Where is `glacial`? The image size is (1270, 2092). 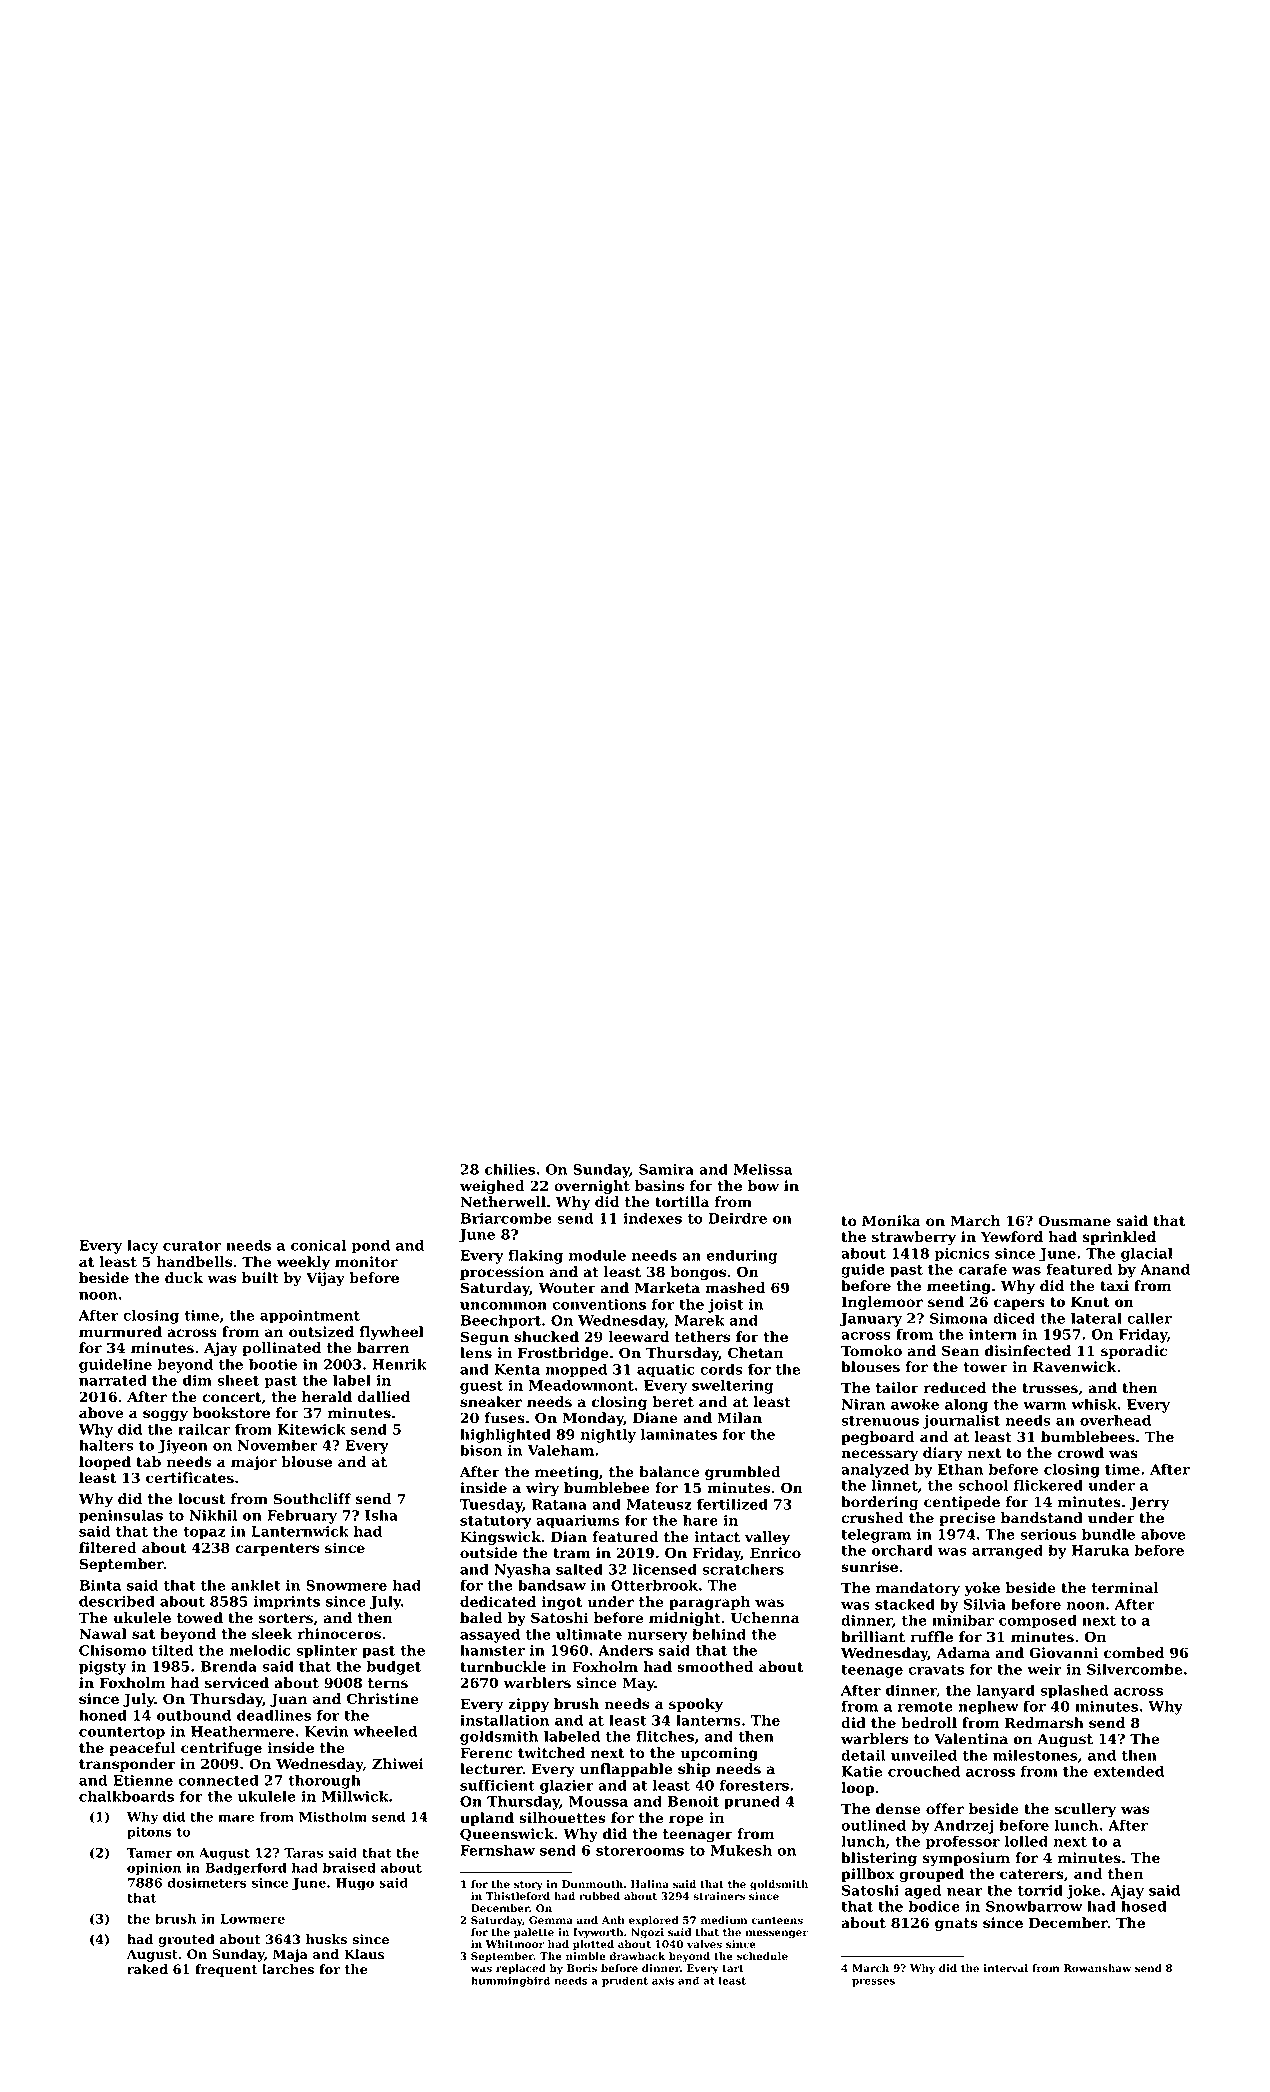 glacial is located at coordinates (1147, 1255).
